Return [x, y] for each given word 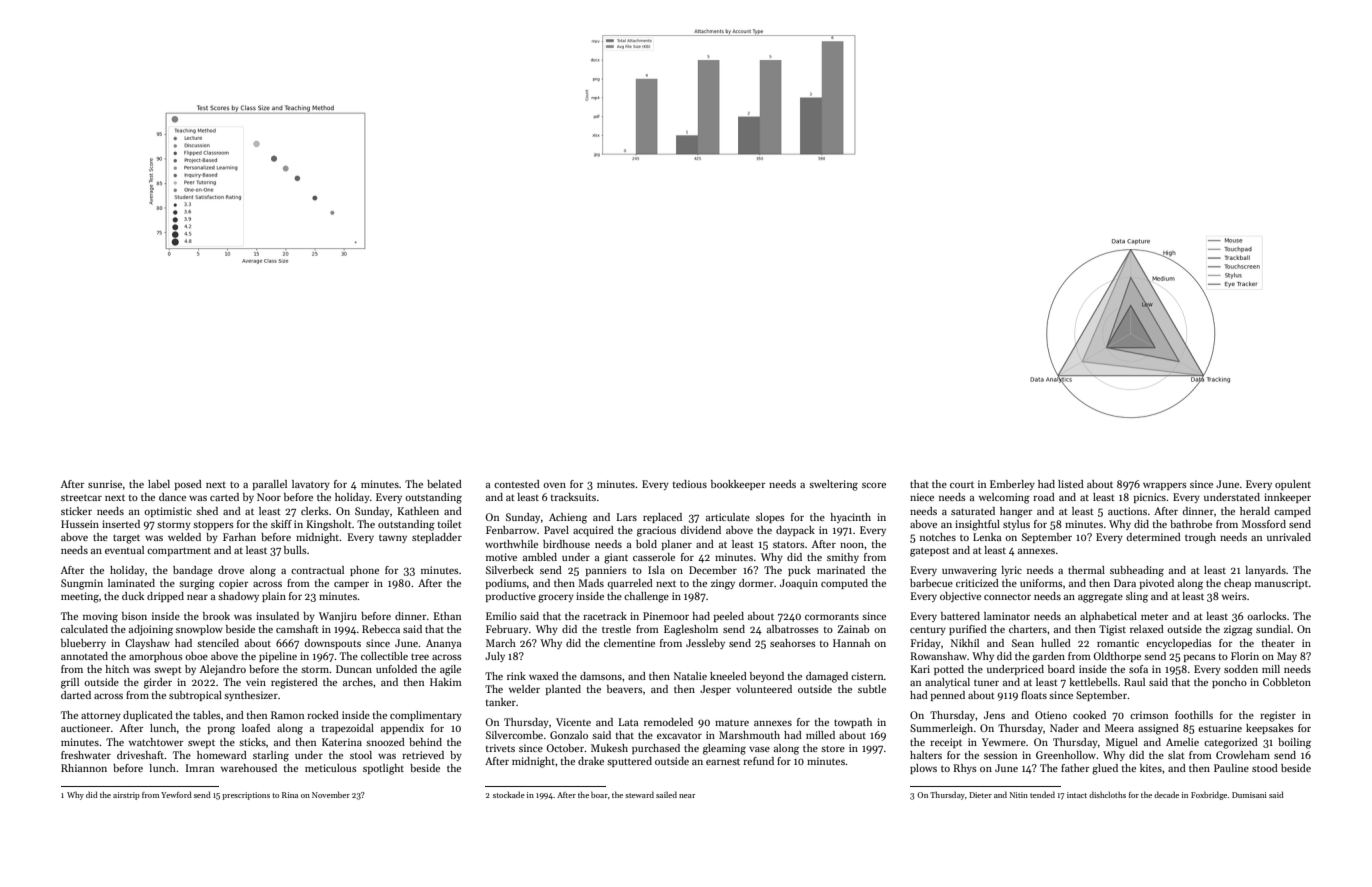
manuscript [1281, 584]
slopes [770, 518]
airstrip [126, 796]
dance [172, 497]
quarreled [630, 584]
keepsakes [1270, 729]
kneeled [728, 676]
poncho [1229, 683]
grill [70, 683]
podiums [506, 584]
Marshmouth [749, 735]
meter [1155, 617]
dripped [165, 597]
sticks [252, 742]
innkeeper [1287, 498]
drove [231, 570]
